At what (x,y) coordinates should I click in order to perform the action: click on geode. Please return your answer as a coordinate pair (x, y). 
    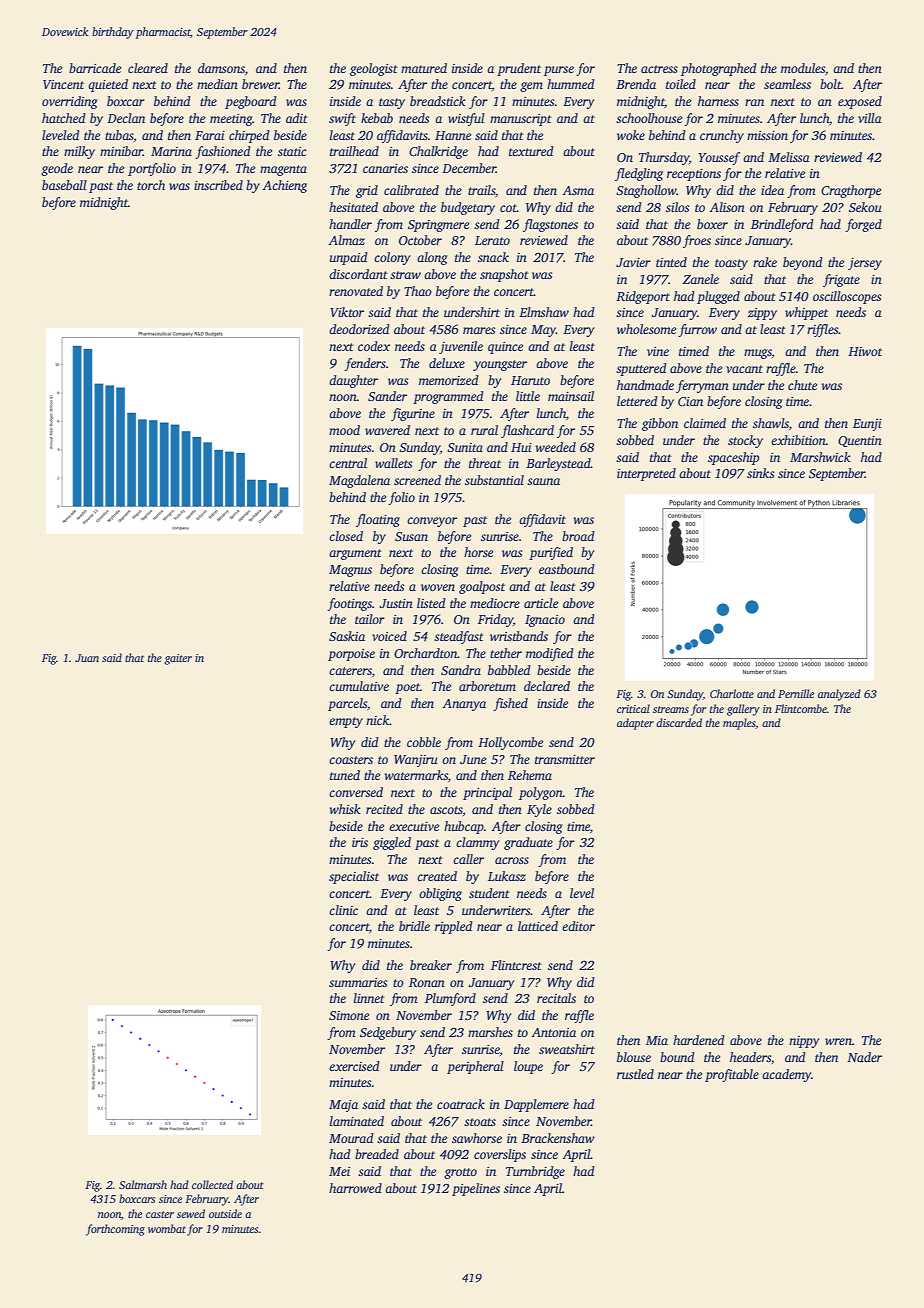
    Looking at the image, I should click on (57, 169).
